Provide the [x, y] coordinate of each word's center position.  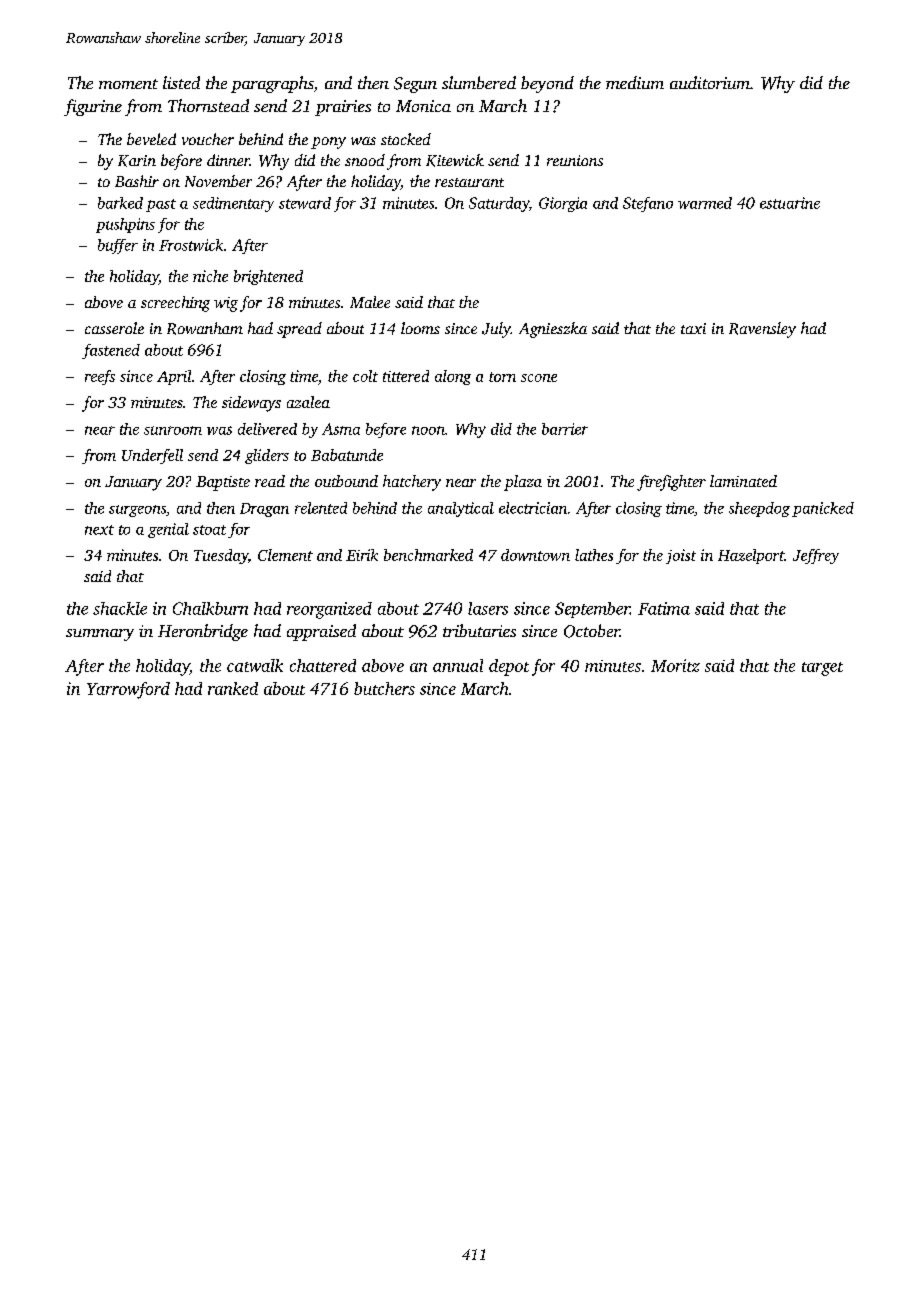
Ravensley [762, 330]
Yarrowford [128, 690]
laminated [743, 481]
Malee [370, 302]
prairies [343, 108]
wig [226, 304]
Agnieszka [553, 330]
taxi [693, 328]
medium [635, 82]
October [592, 631]
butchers [384, 688]
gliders [267, 456]
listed [181, 82]
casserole [114, 328]
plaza [523, 483]
